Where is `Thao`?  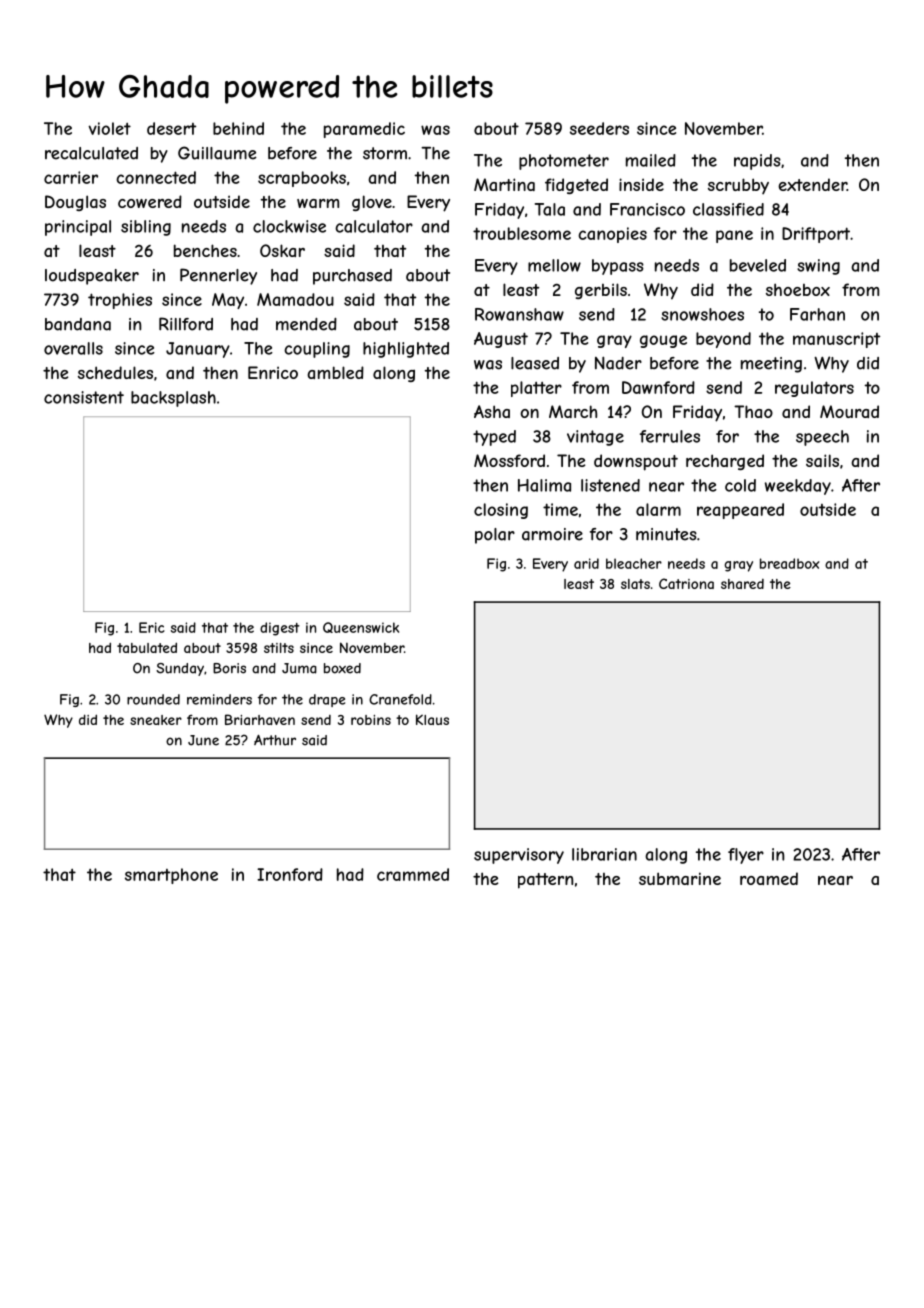 Thao is located at coordinates (753, 411).
